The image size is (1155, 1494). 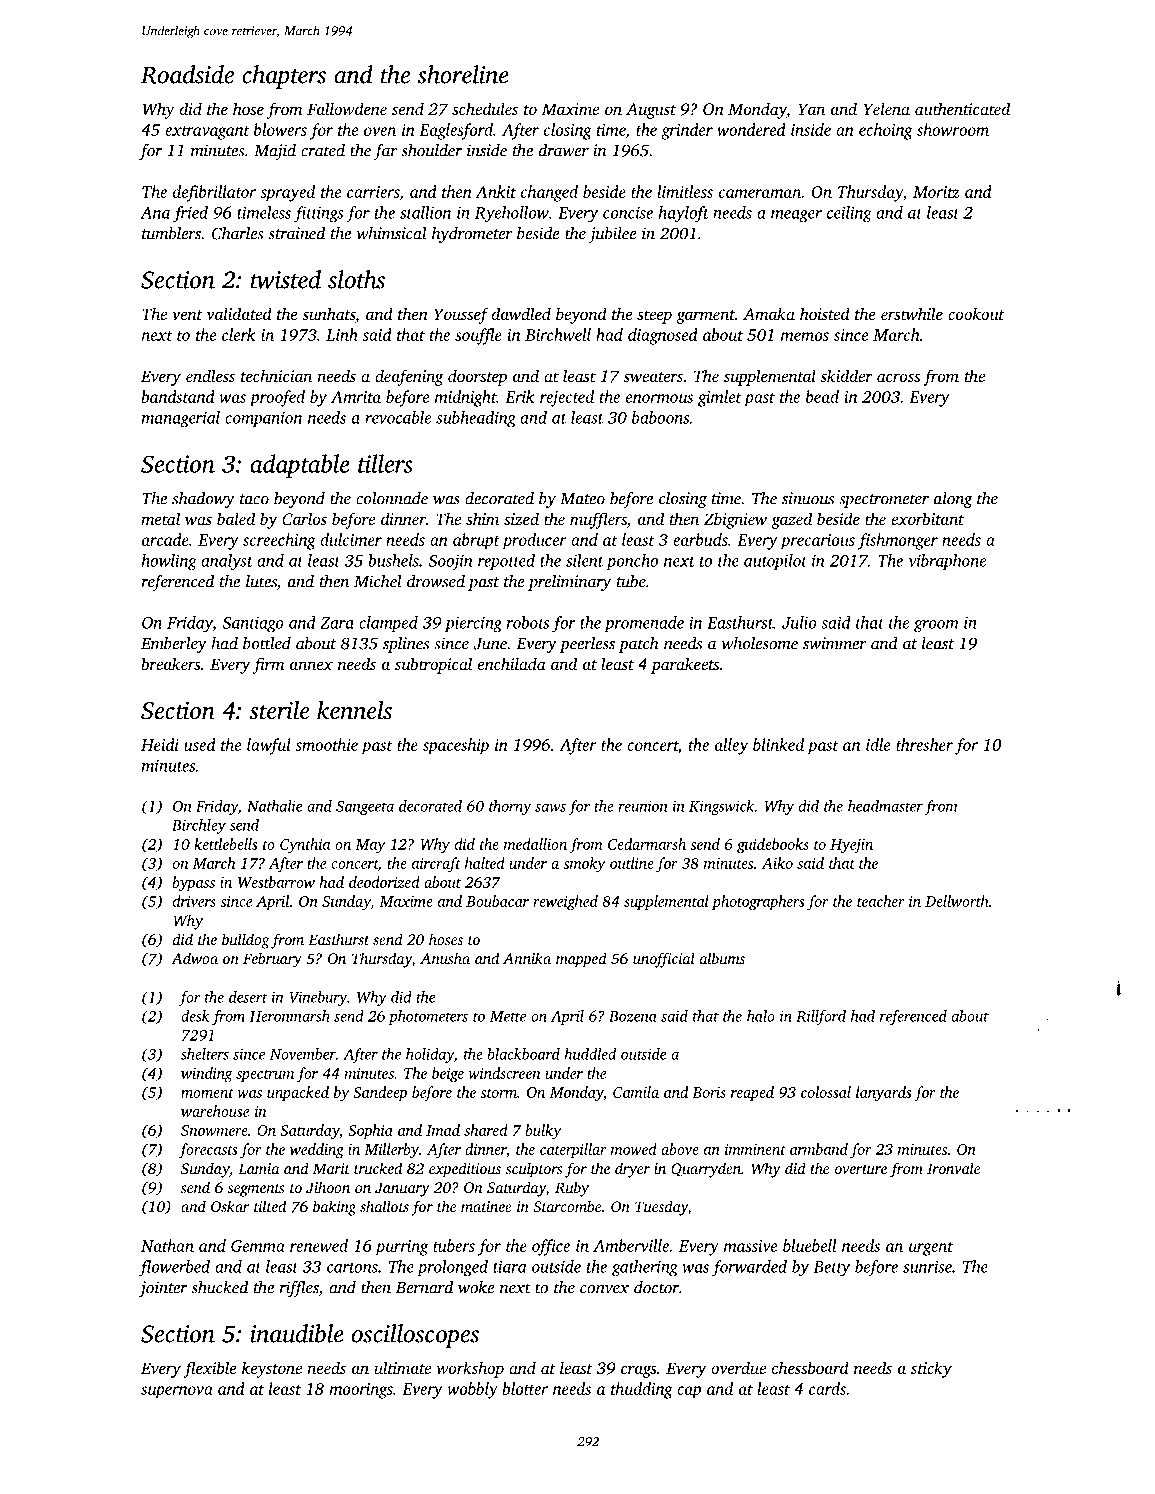 What do you see at coordinates (208, 1150) in the screenshot?
I see `forecasts` at bounding box center [208, 1150].
